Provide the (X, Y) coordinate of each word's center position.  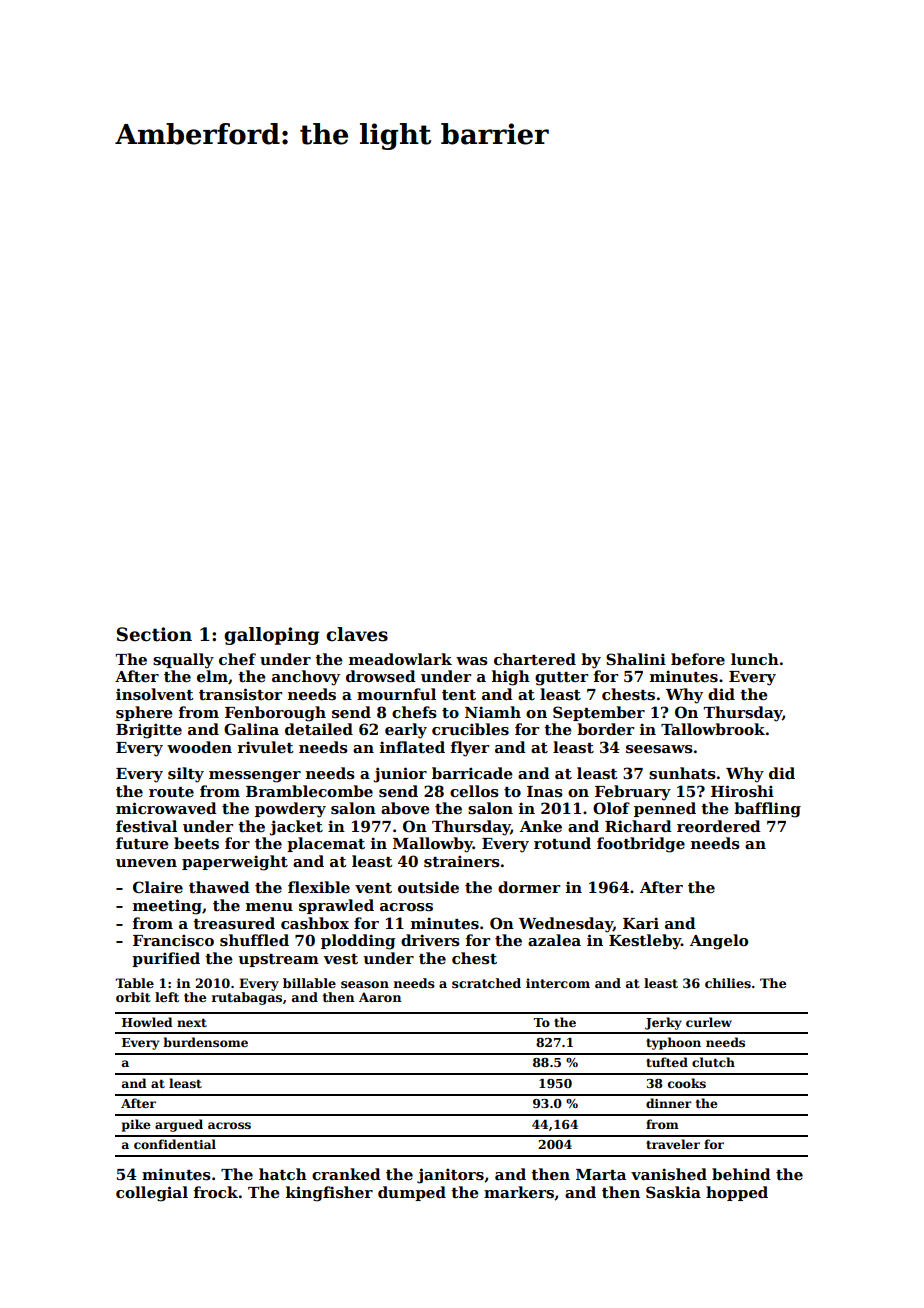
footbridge (641, 845)
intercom (558, 983)
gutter (561, 679)
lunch (755, 659)
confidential (175, 1144)
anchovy (306, 678)
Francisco (173, 940)
